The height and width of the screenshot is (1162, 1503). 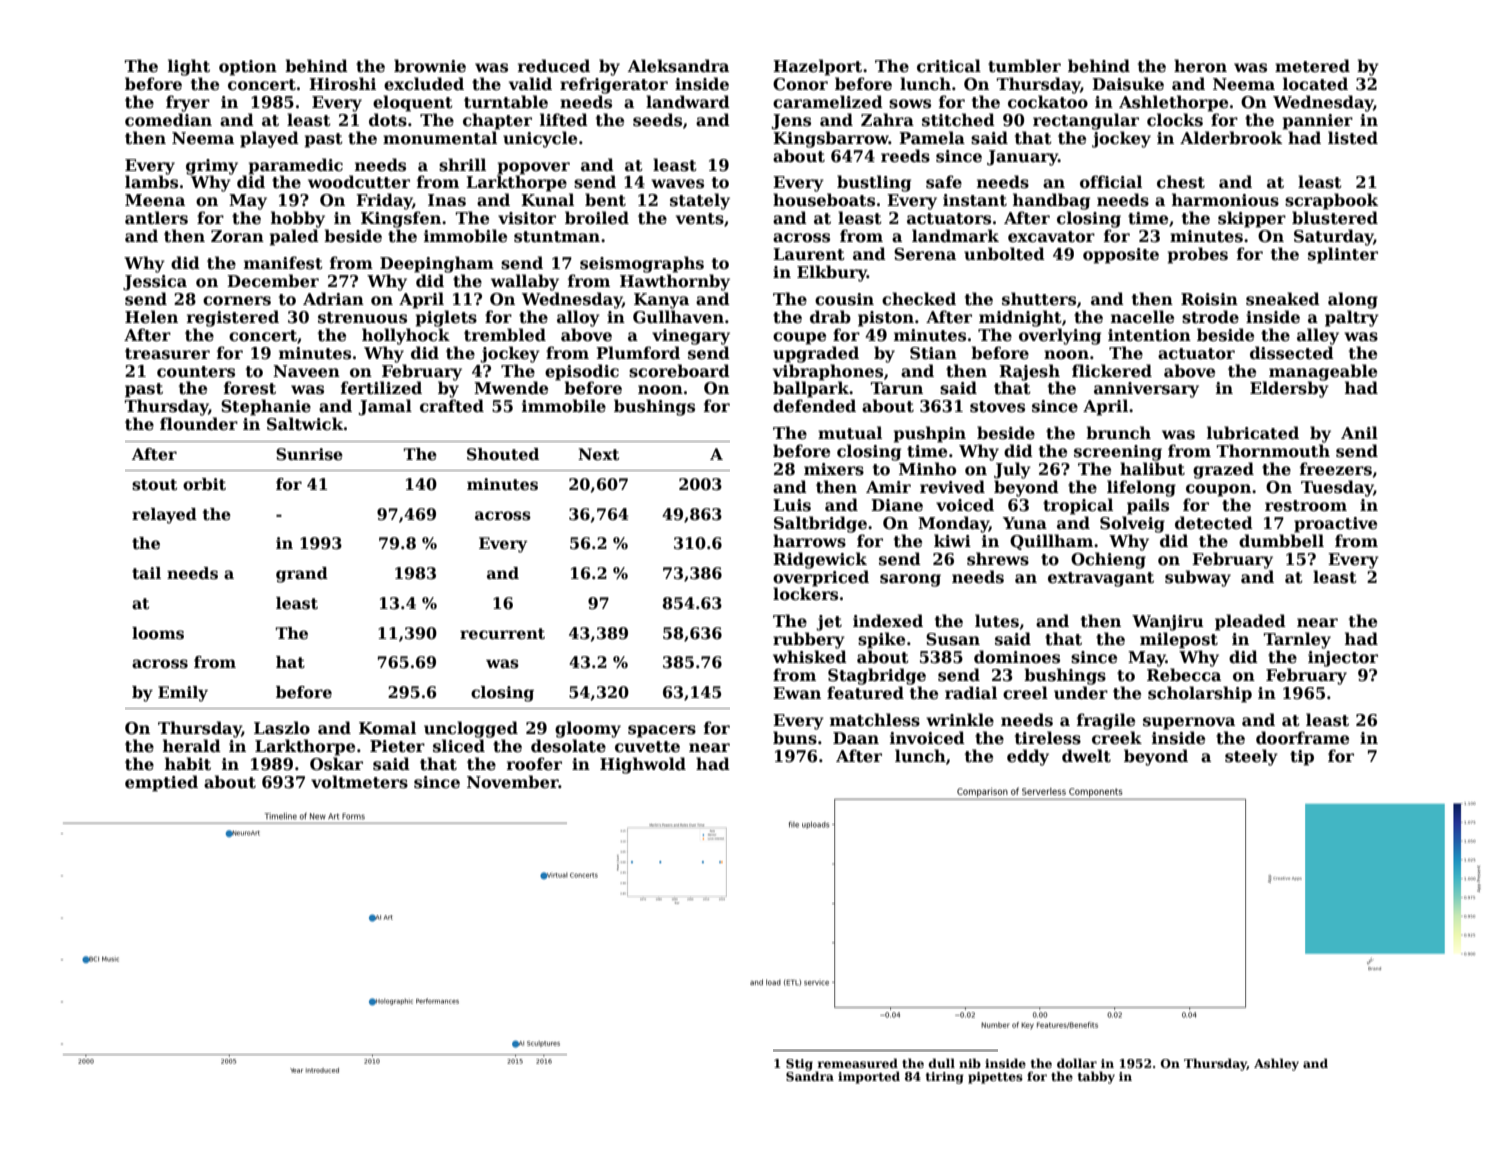 What do you see at coordinates (462, 165) in the screenshot?
I see `shrill` at bounding box center [462, 165].
